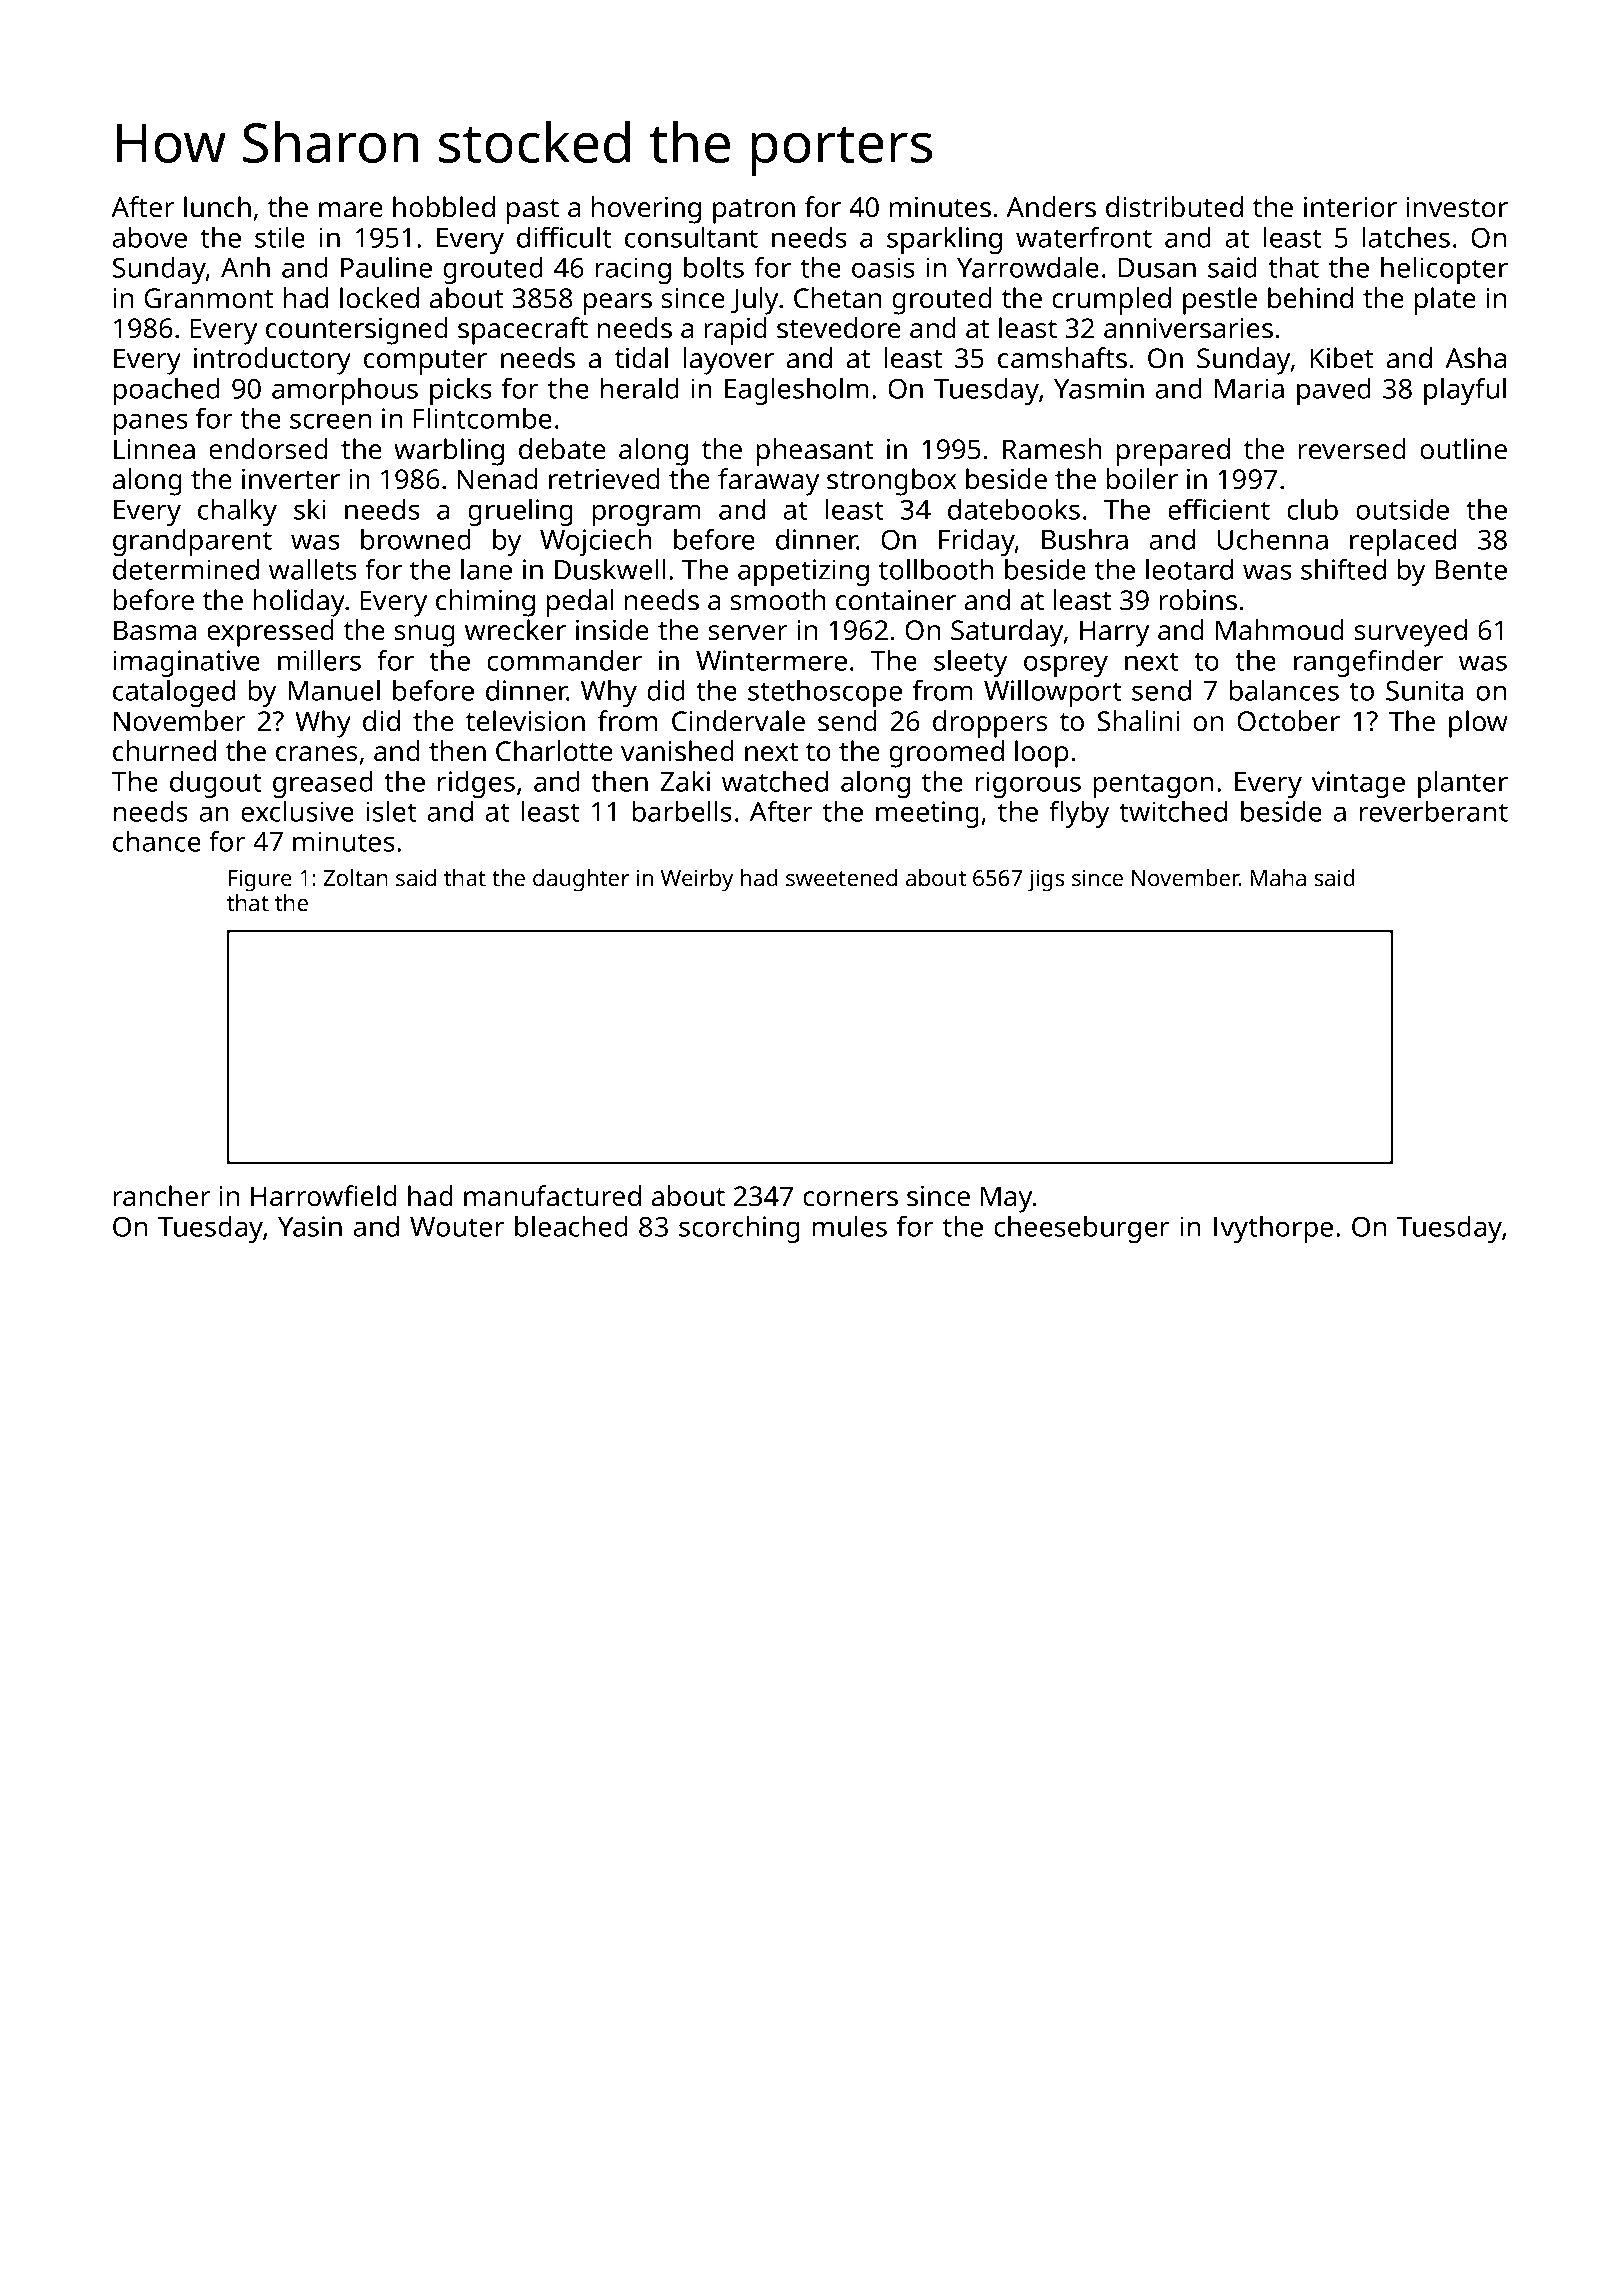 The image size is (1620, 2292). Describe the element at coordinates (155, 630) in the image. I see `Basma` at that location.
